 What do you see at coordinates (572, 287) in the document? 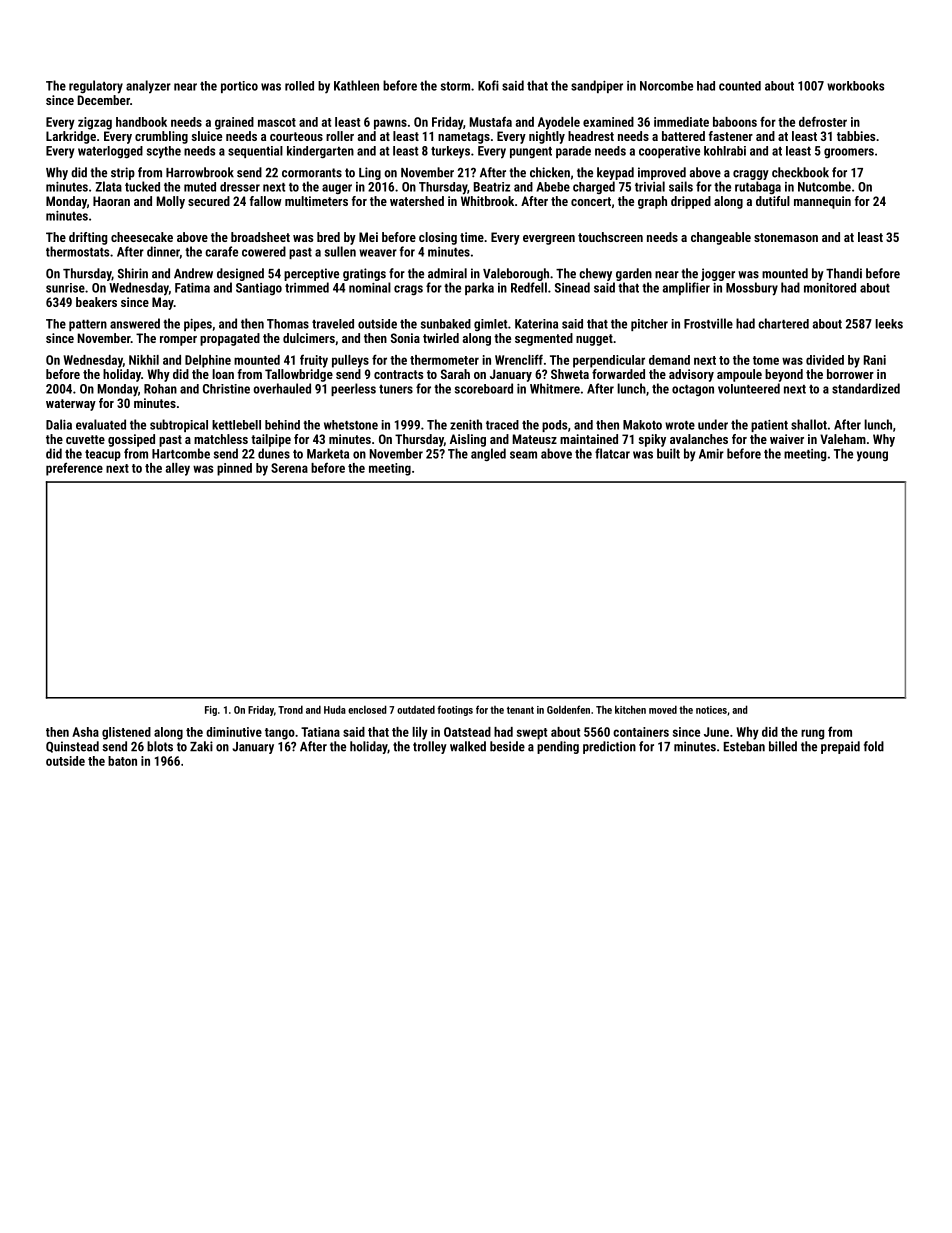
I see `Sinead` at bounding box center [572, 287].
